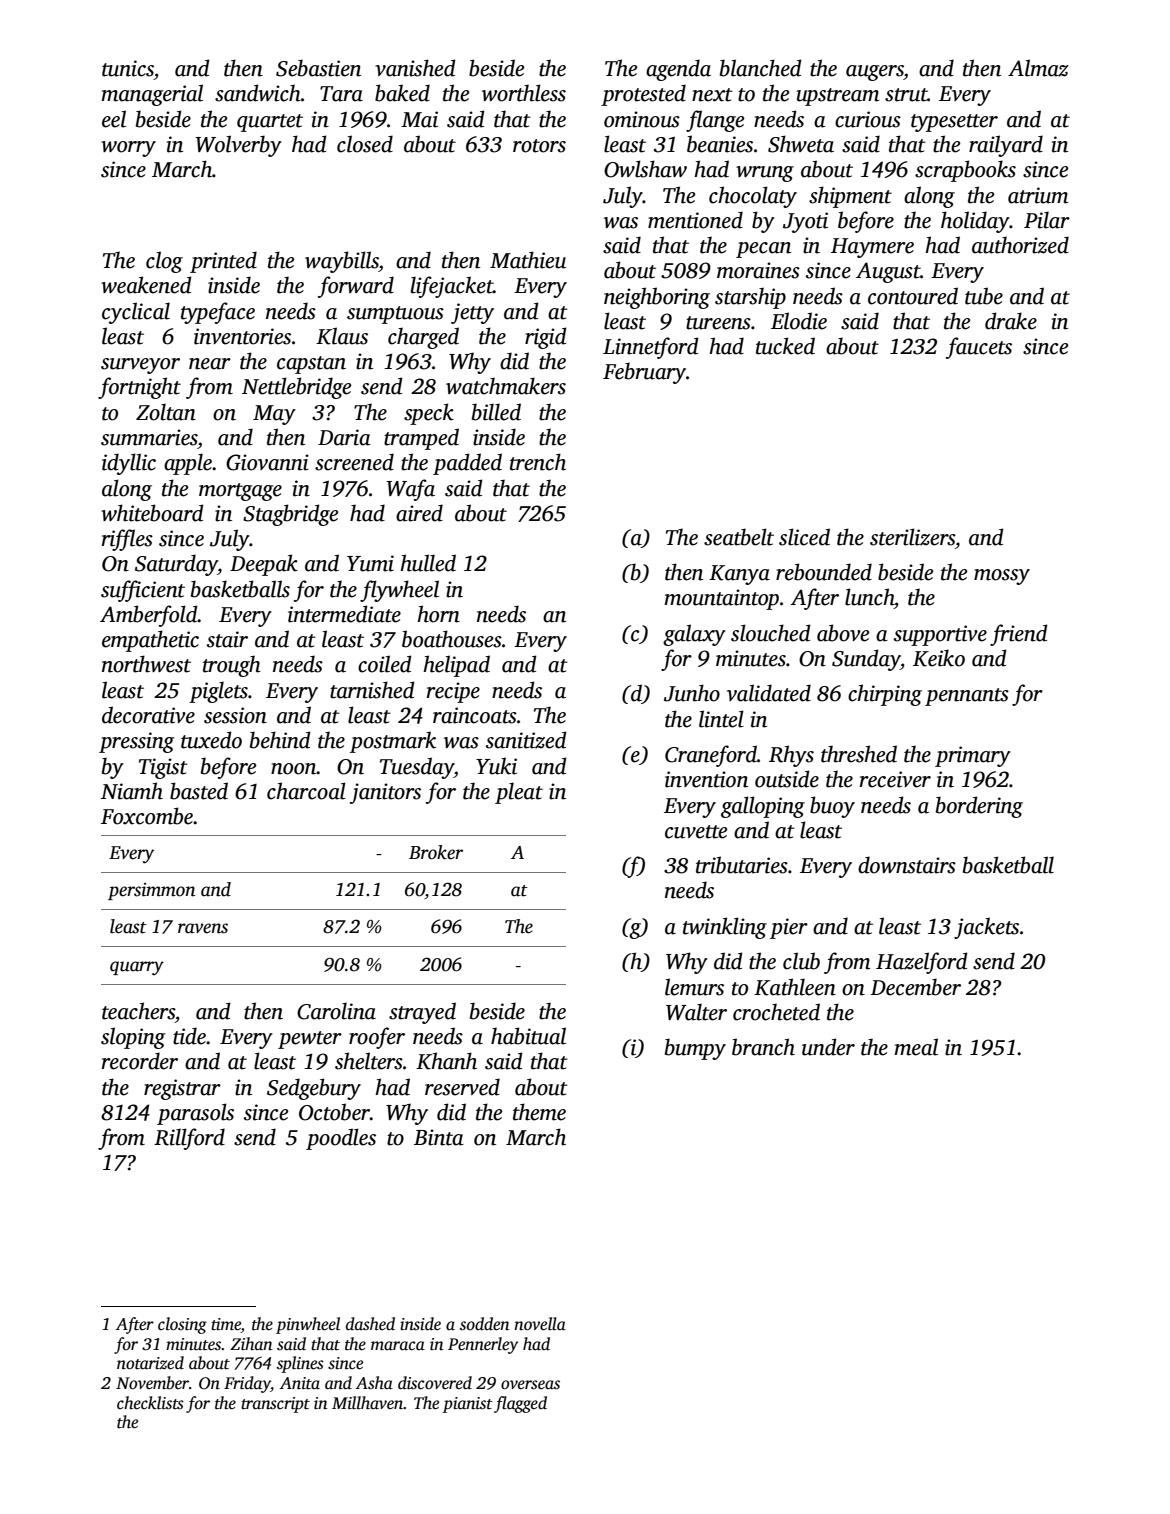 This screenshot has width=1170, height=1514. I want to click on hulled, so click(428, 563).
